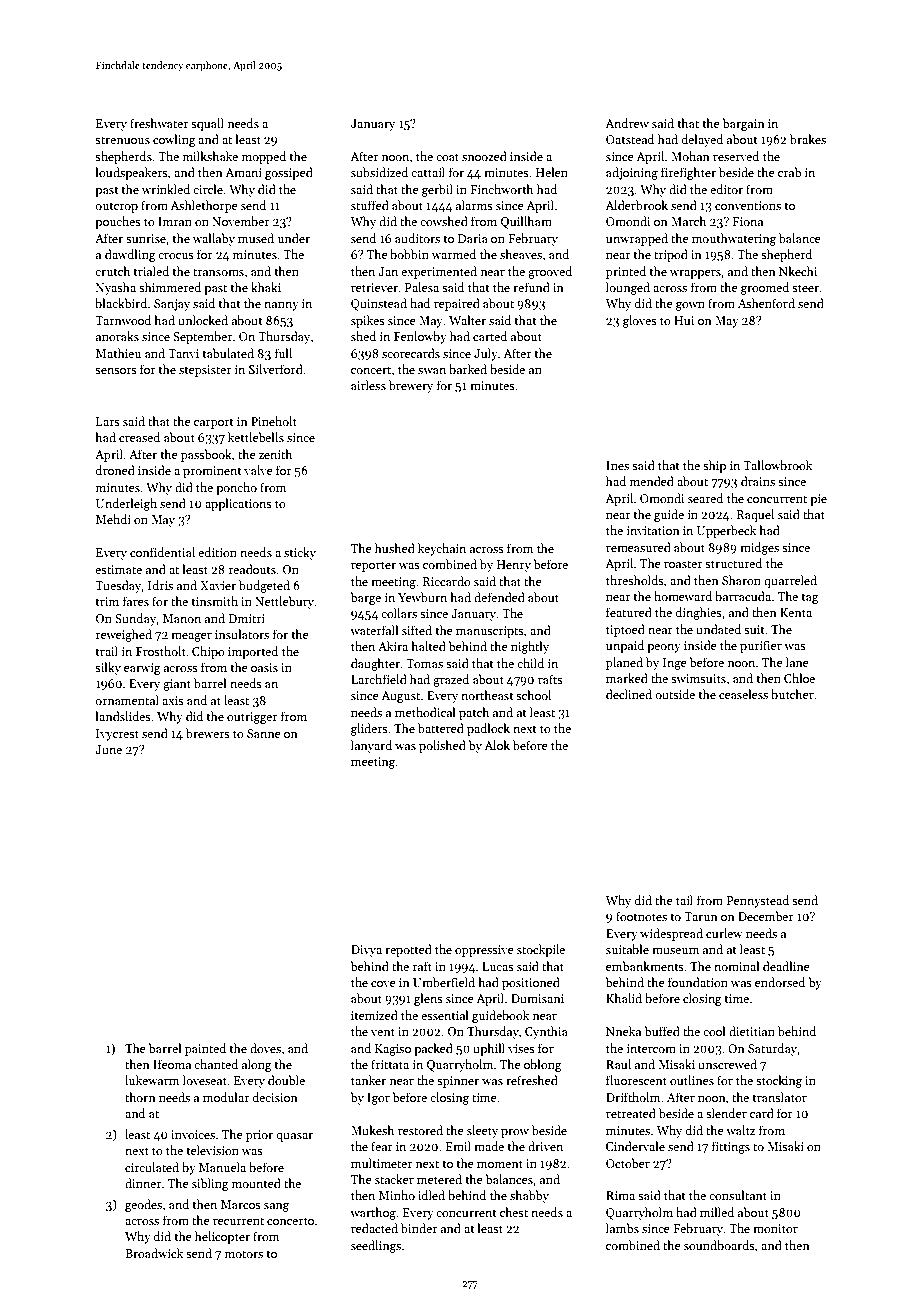 This screenshot has height=1308, width=924. I want to click on Broadwick, so click(154, 1253).
